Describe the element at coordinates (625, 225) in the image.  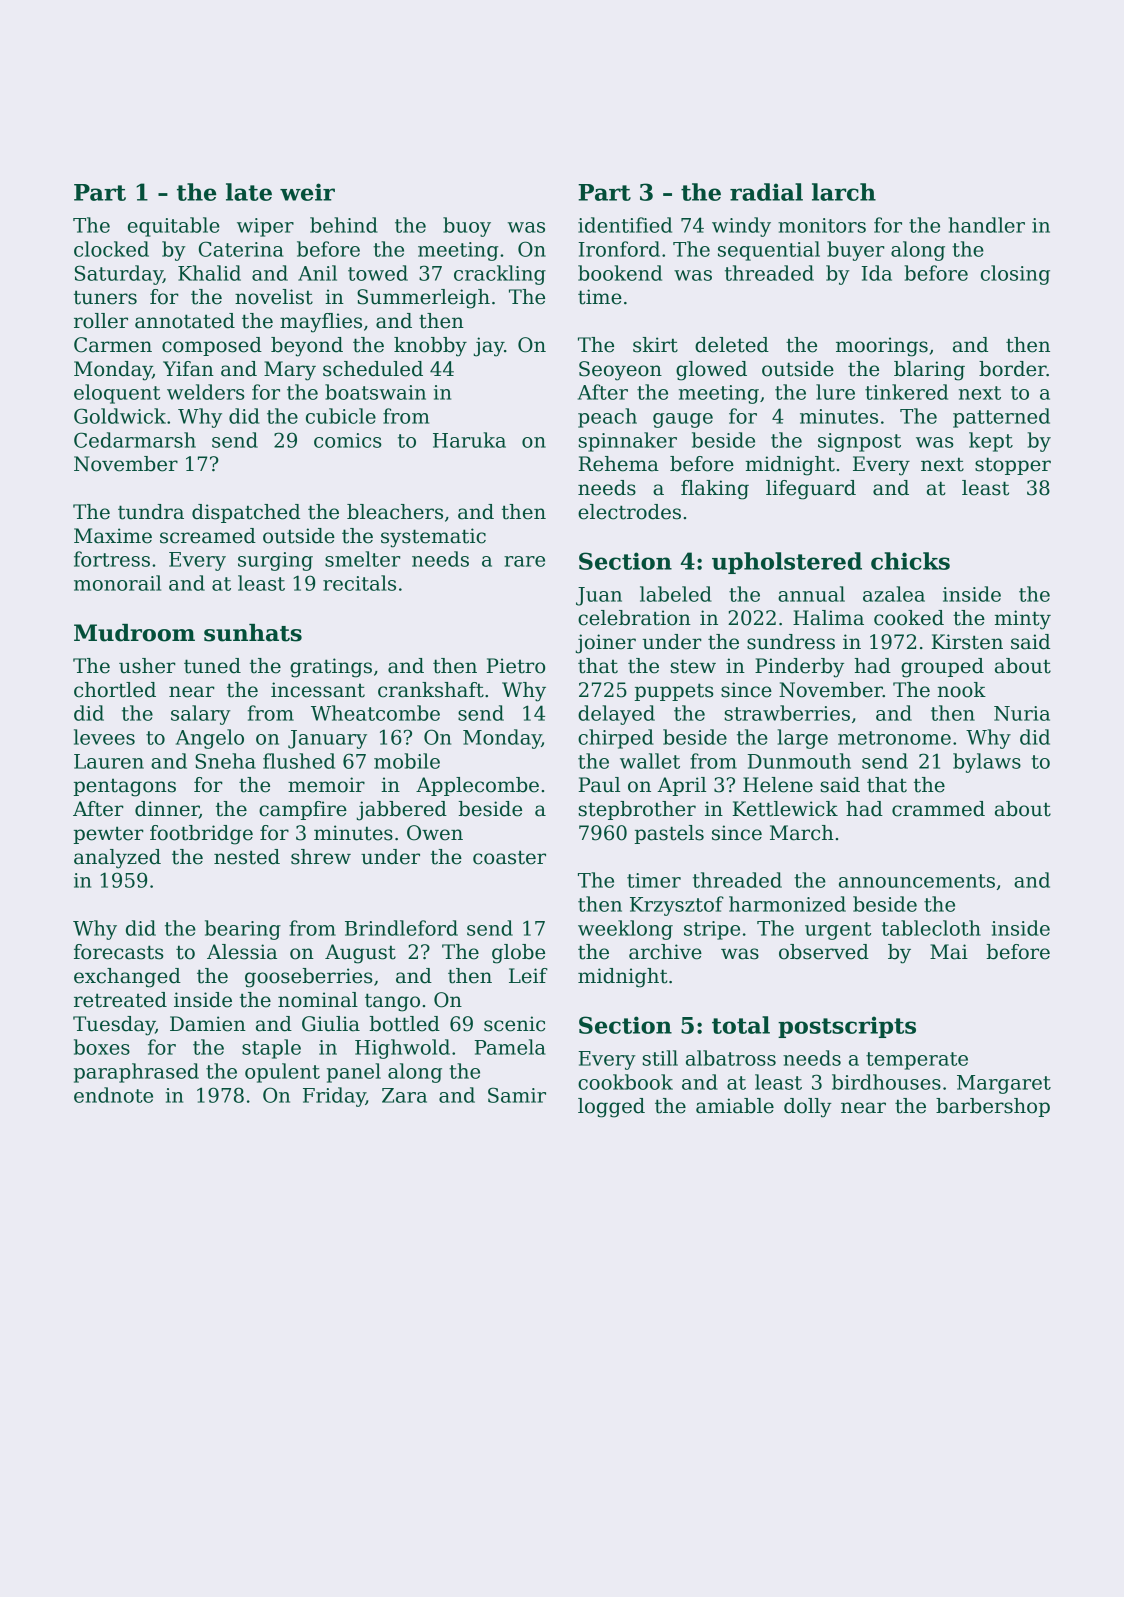
I see `identified` at that location.
